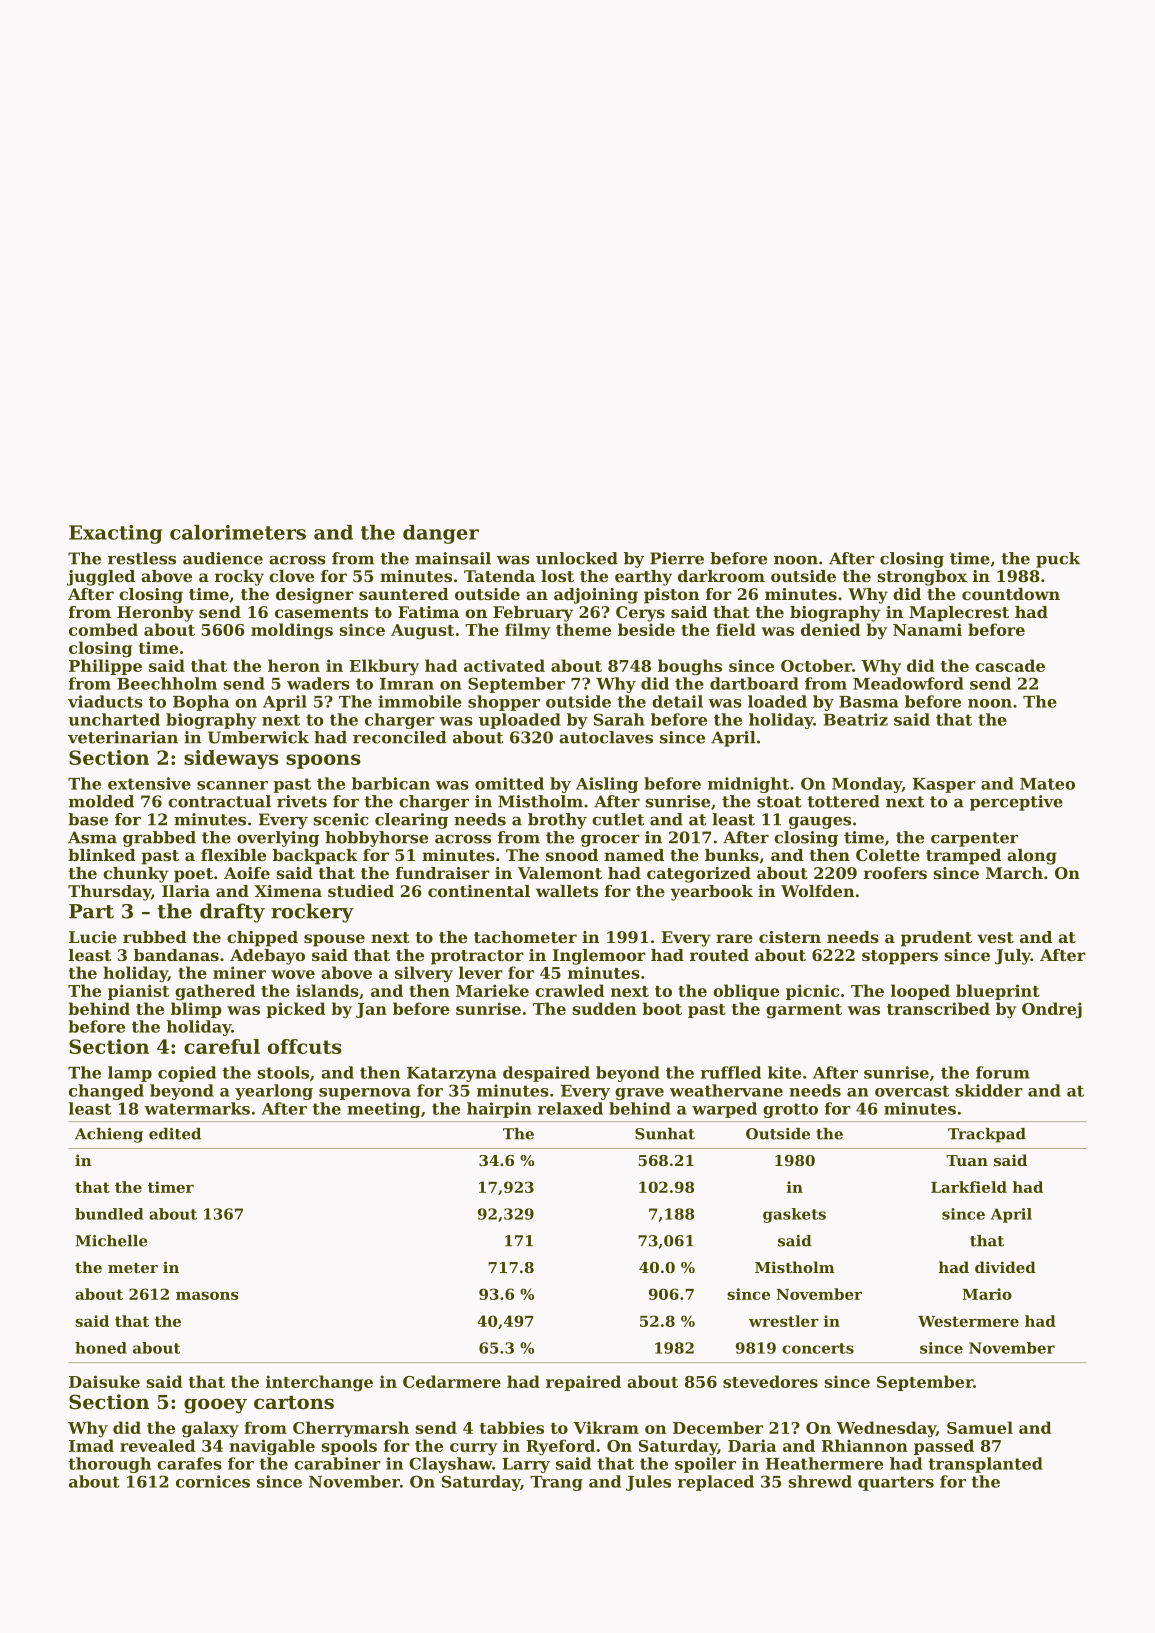 Image resolution: width=1155 pixels, height=1633 pixels. I want to click on stoat, so click(779, 802).
